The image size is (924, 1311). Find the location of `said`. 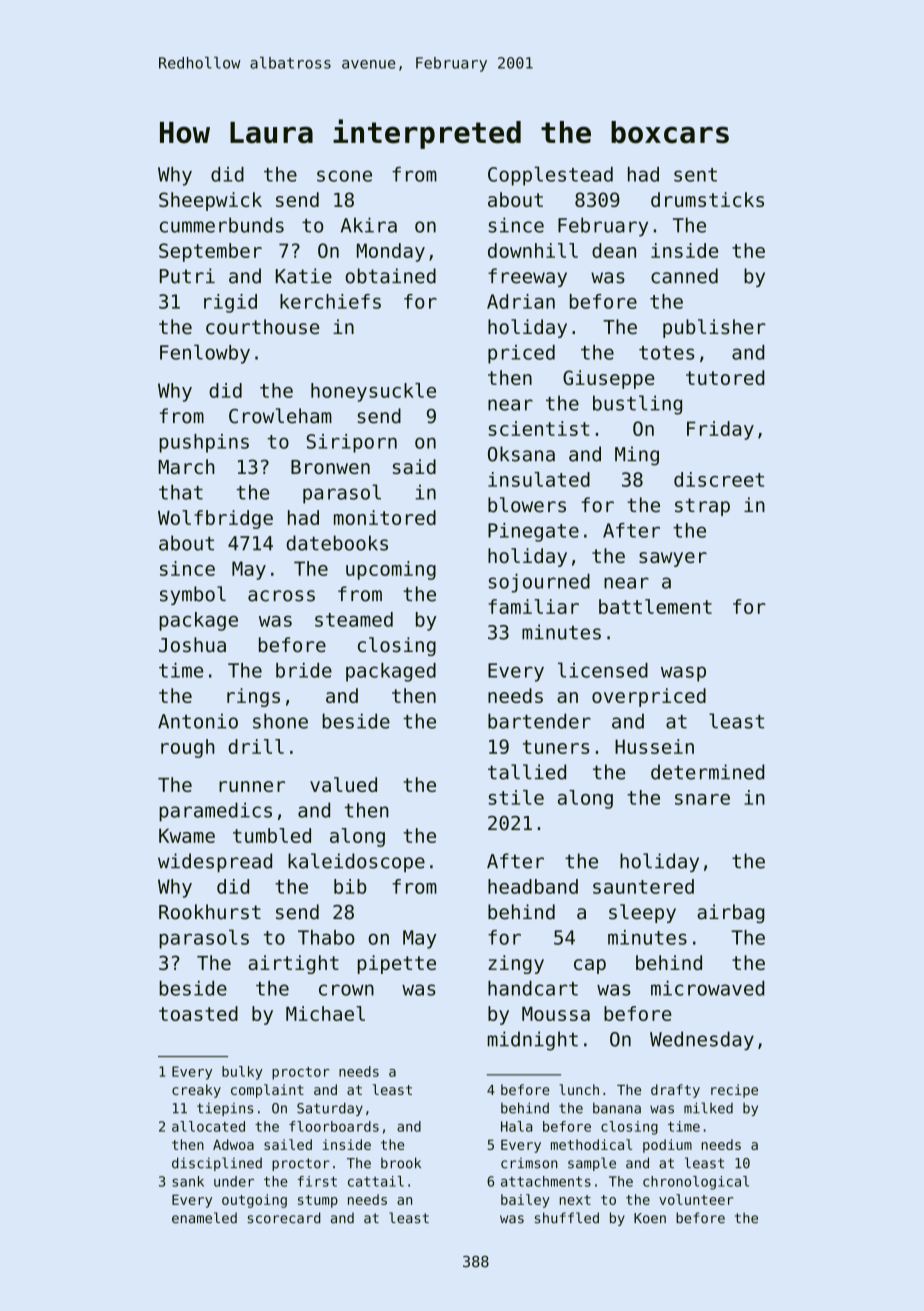

said is located at coordinates (414, 466).
